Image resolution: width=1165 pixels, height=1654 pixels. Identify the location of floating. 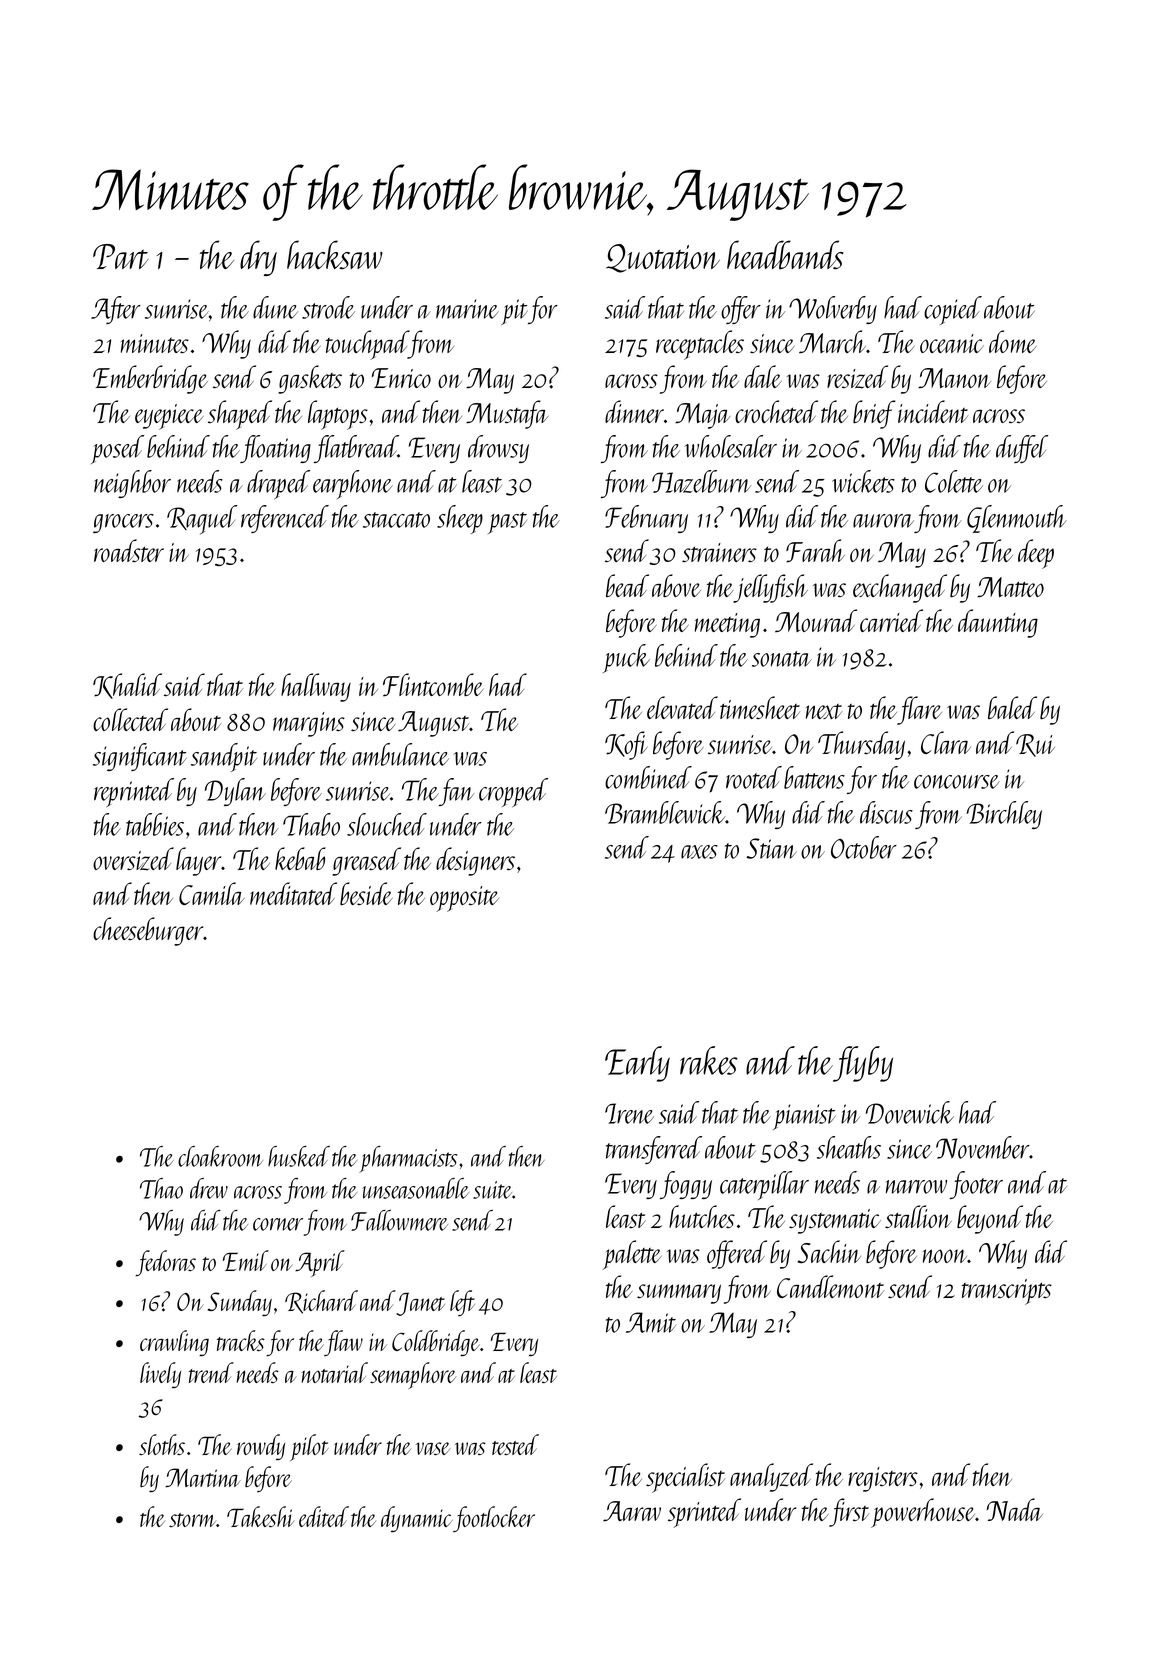
(275, 449).
